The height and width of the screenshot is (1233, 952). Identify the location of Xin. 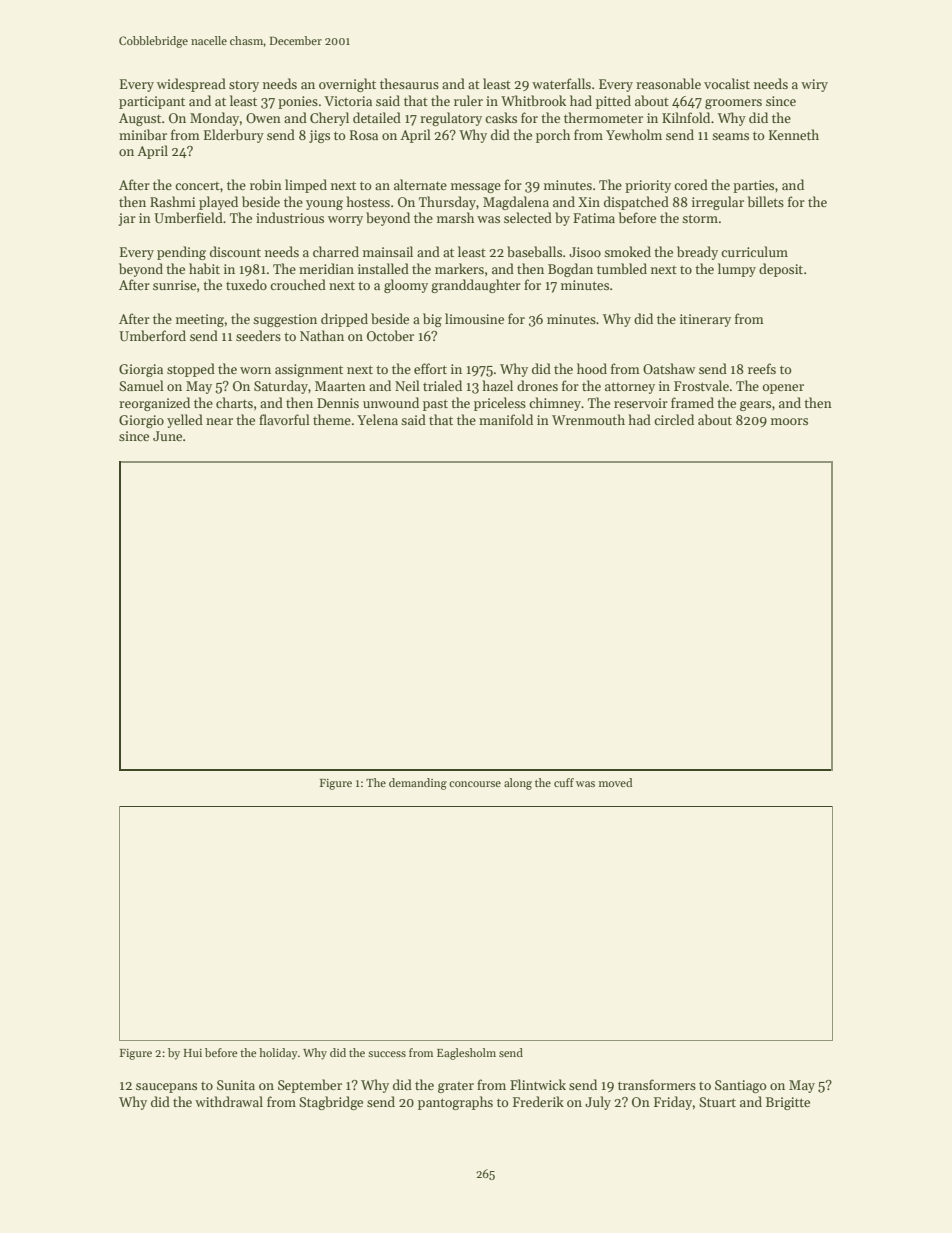
(589, 202).
